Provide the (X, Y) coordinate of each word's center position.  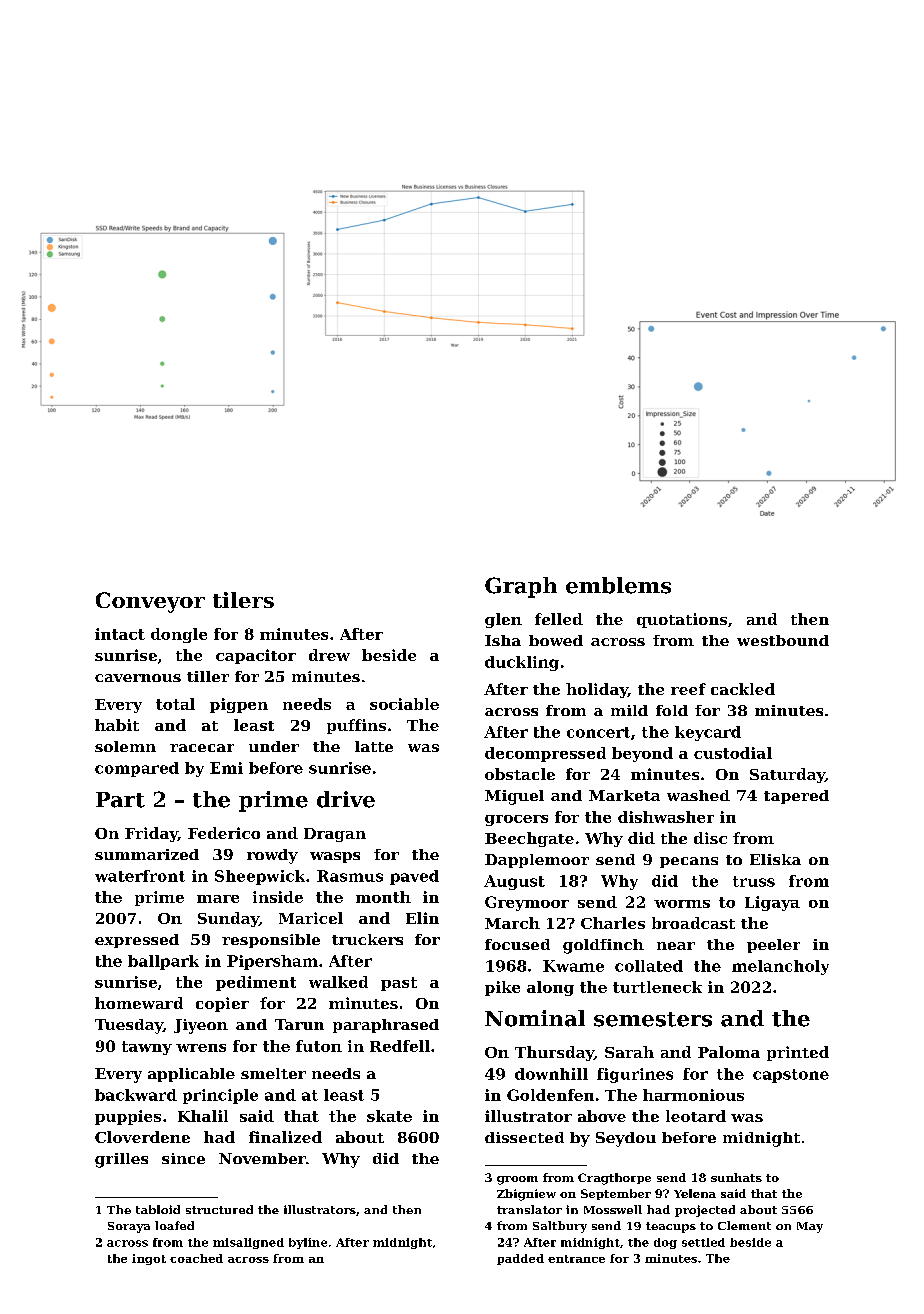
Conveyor (150, 602)
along (550, 988)
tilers (243, 600)
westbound (783, 640)
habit (117, 725)
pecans (689, 862)
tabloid (158, 1209)
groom (517, 1180)
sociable (404, 704)
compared (137, 769)
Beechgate (529, 839)
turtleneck (657, 987)
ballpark (163, 962)
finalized (285, 1137)
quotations (682, 620)
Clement (744, 1225)
